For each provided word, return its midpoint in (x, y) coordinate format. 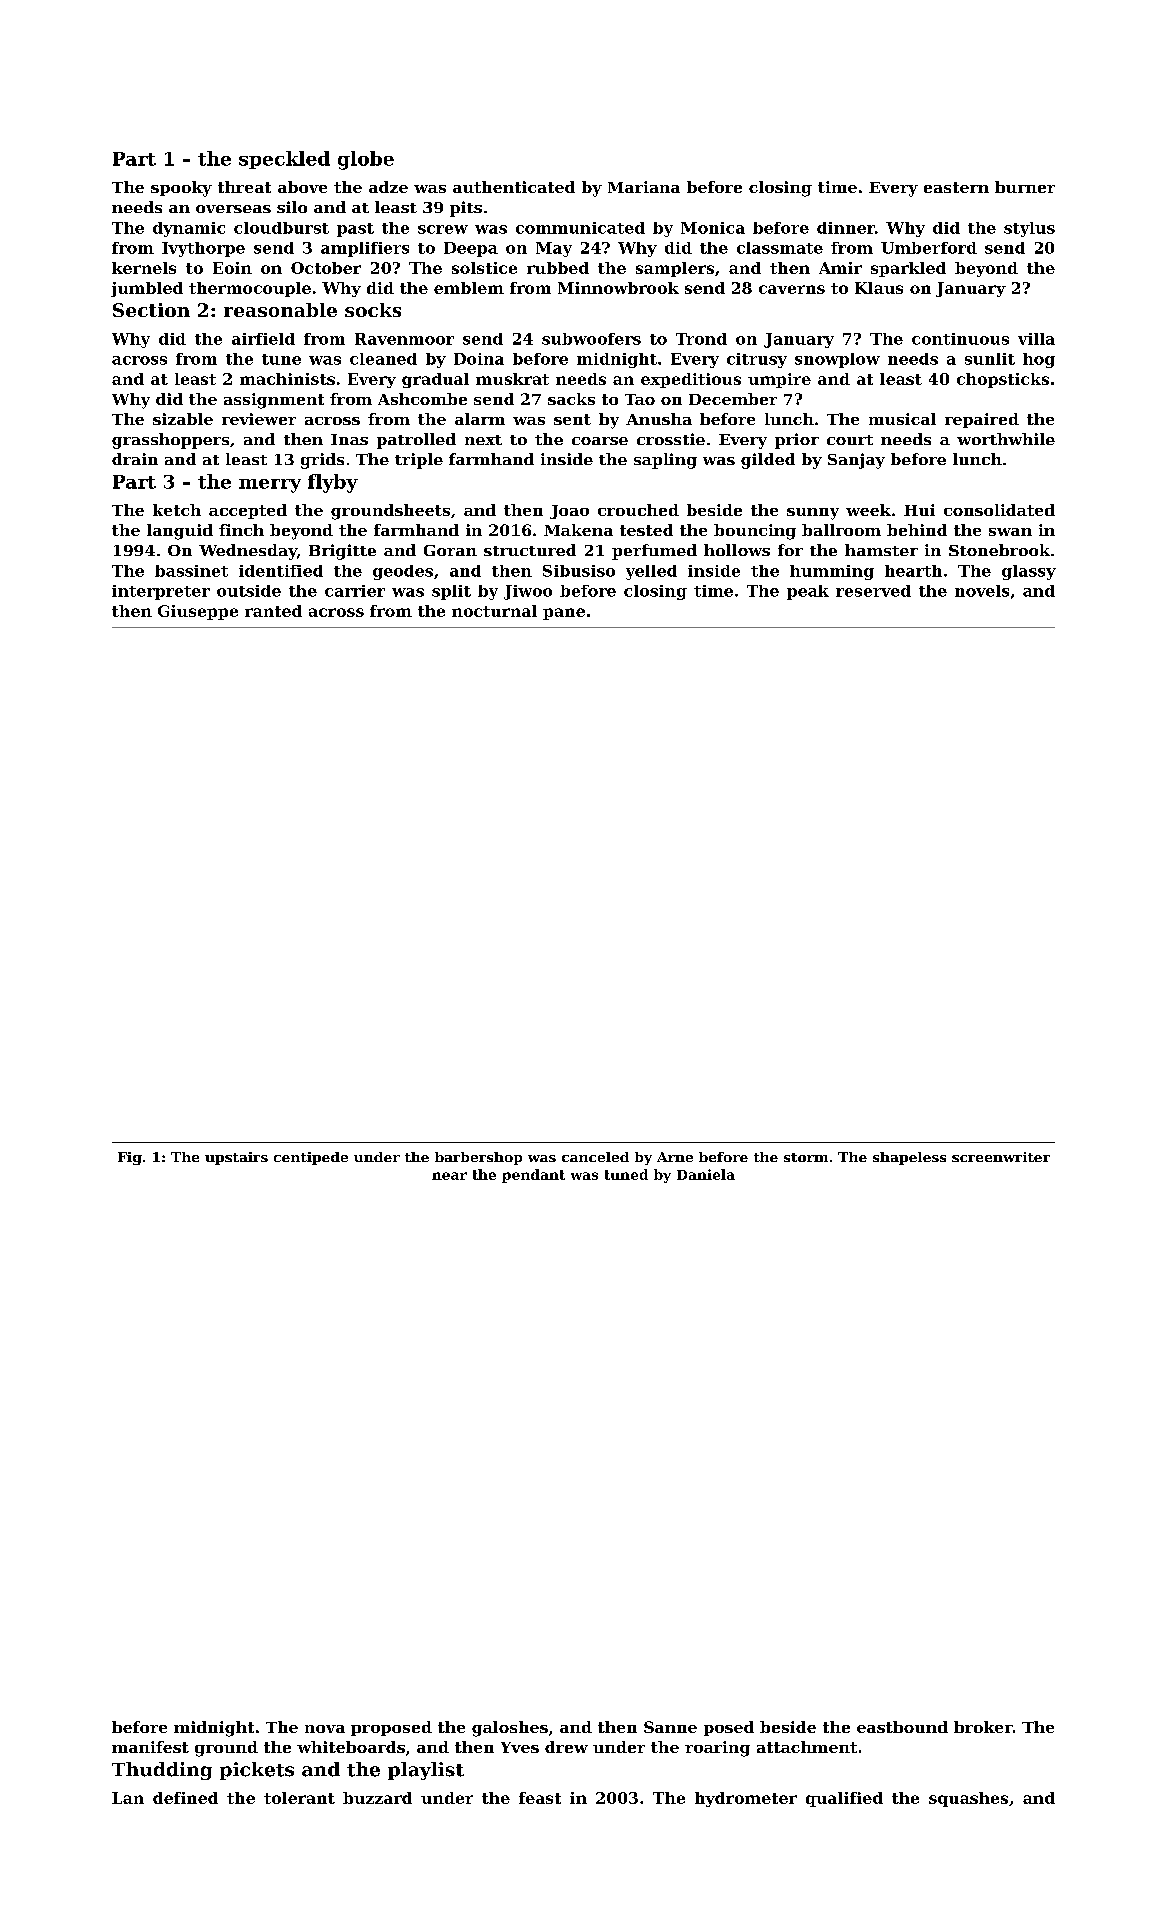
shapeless (909, 1158)
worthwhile (1006, 439)
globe (366, 160)
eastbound (902, 1727)
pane (564, 614)
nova (325, 1729)
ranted (273, 611)
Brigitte (342, 552)
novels (982, 591)
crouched (638, 510)
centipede (311, 1158)
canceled (595, 1157)
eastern (956, 187)
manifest (150, 1747)
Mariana (644, 187)
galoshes (510, 1729)
